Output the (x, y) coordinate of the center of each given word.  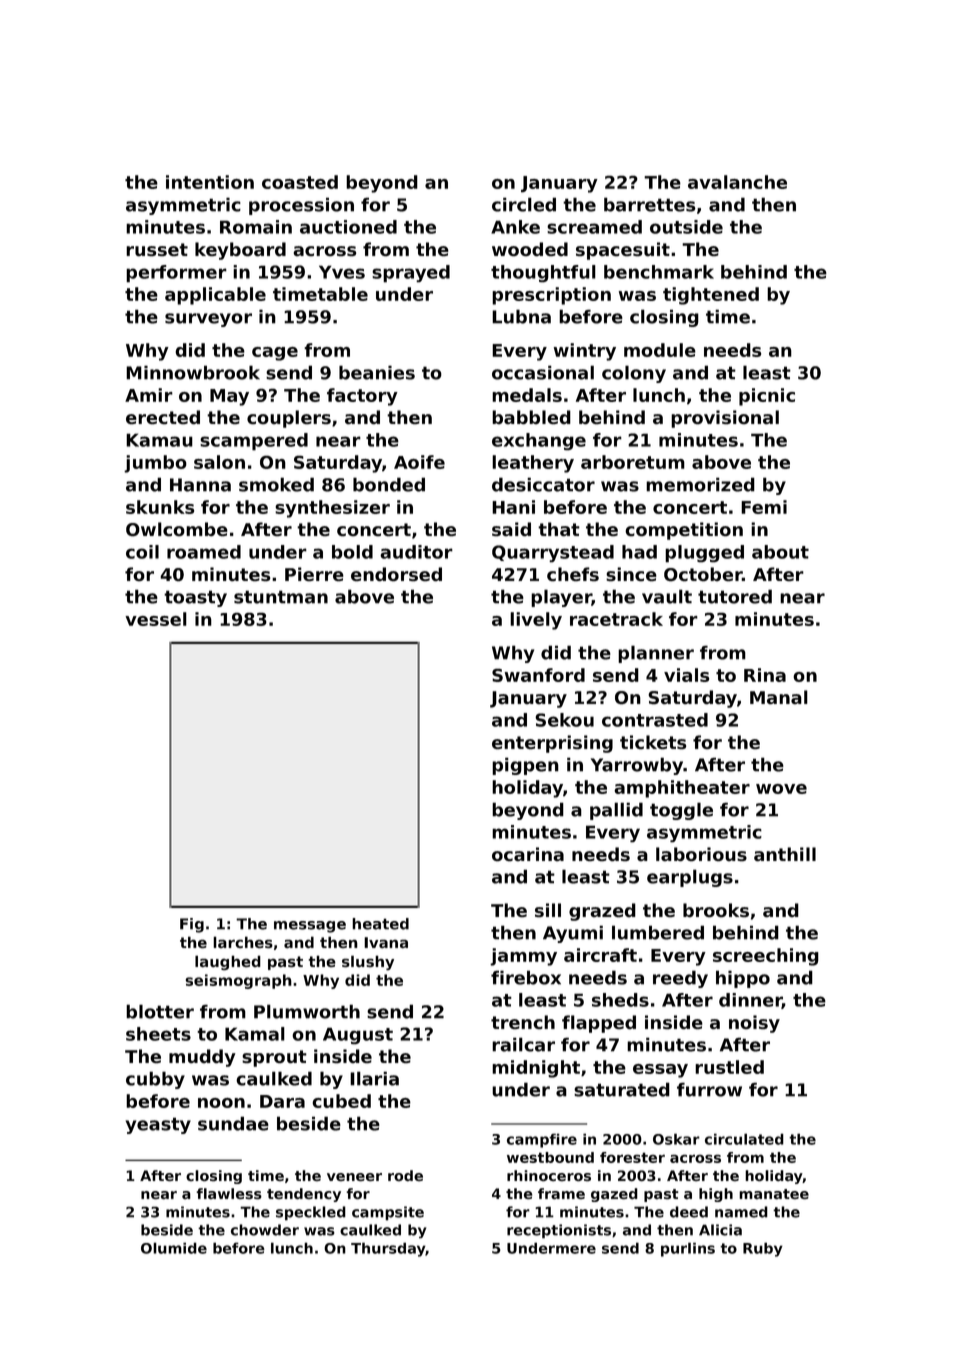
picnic (767, 397)
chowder (265, 1230)
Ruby (763, 1249)
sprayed (411, 274)
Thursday (388, 1249)
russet (157, 250)
